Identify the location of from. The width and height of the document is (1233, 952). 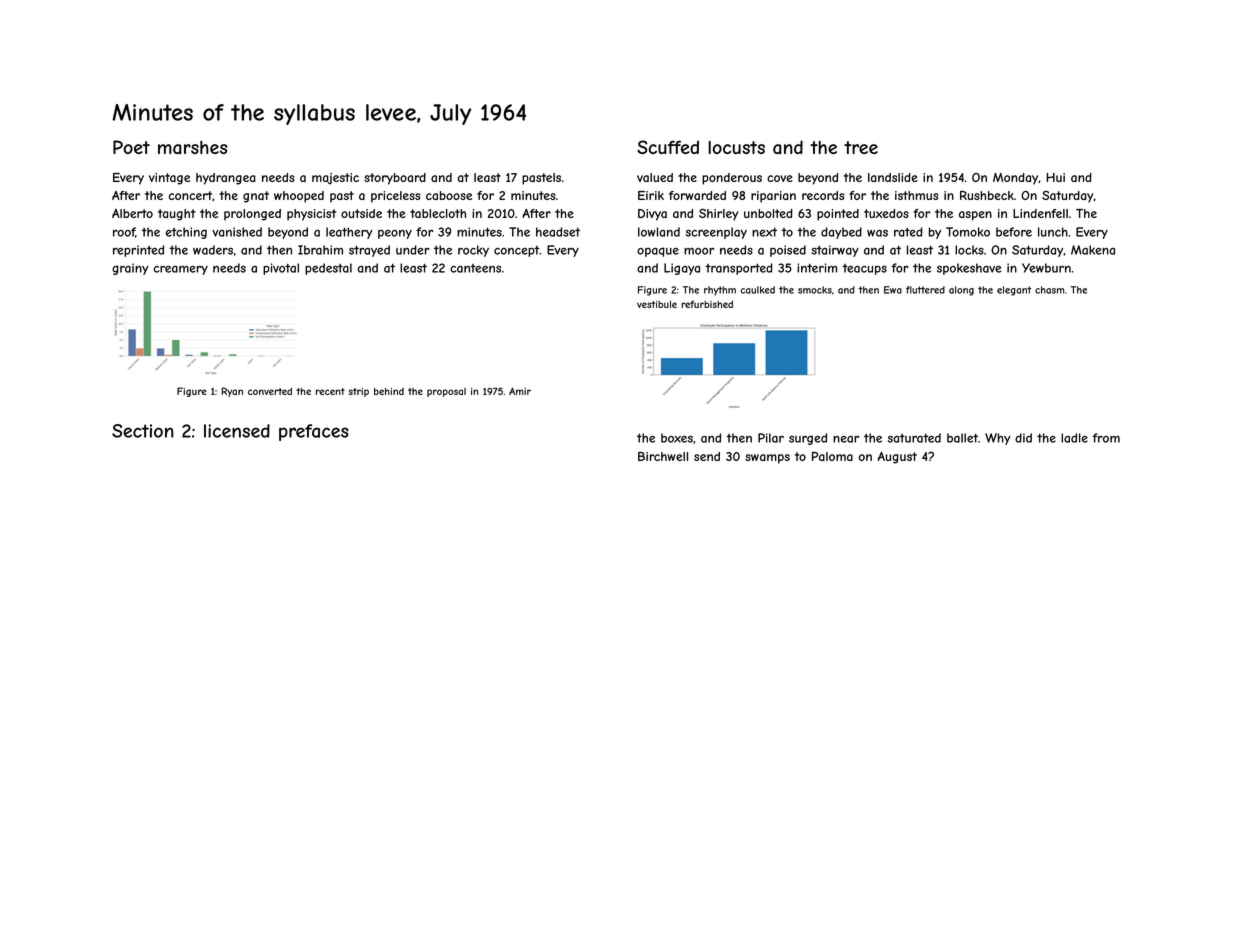
(1106, 438).
